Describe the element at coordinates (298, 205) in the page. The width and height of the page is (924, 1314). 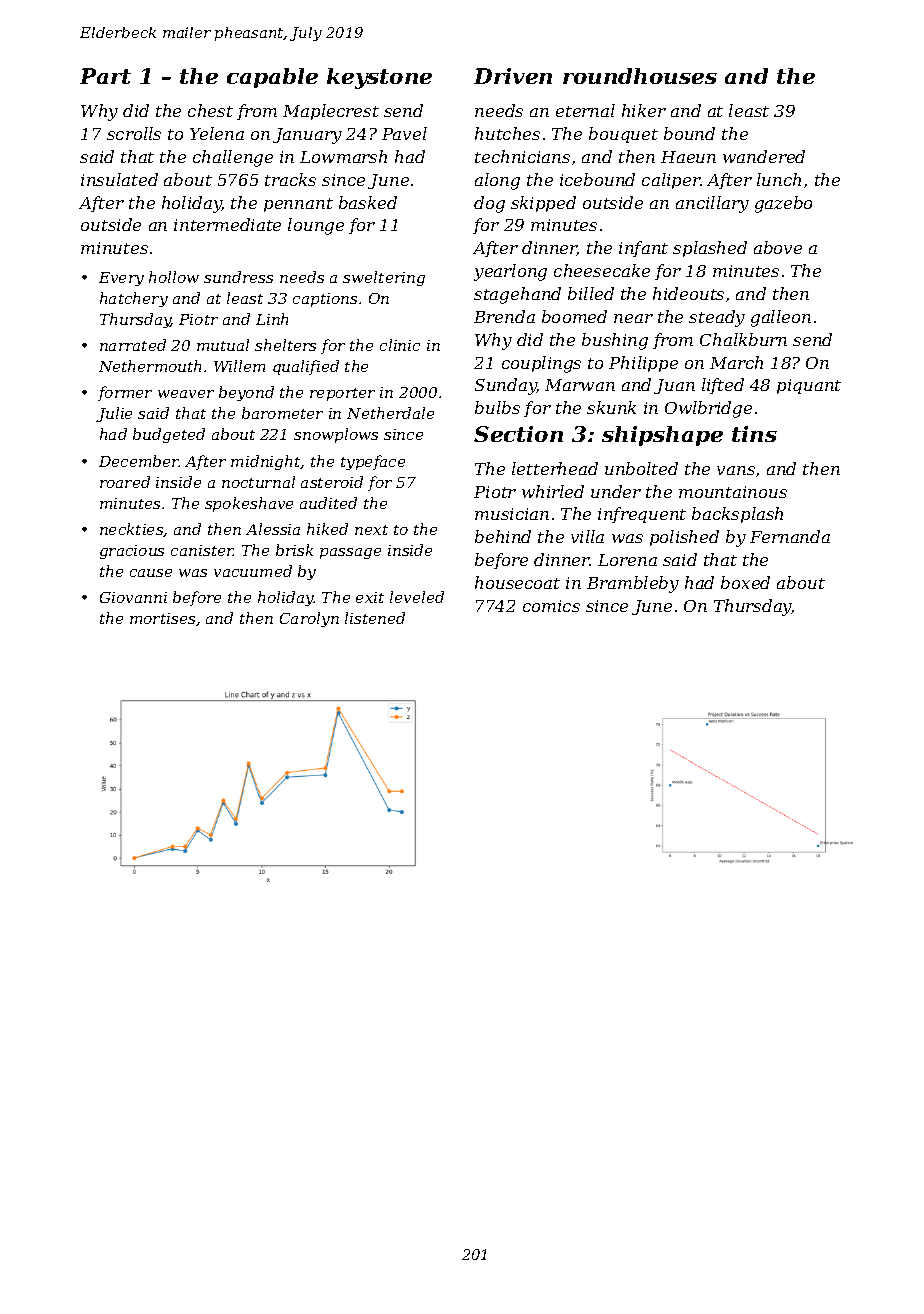
I see `pennant` at that location.
